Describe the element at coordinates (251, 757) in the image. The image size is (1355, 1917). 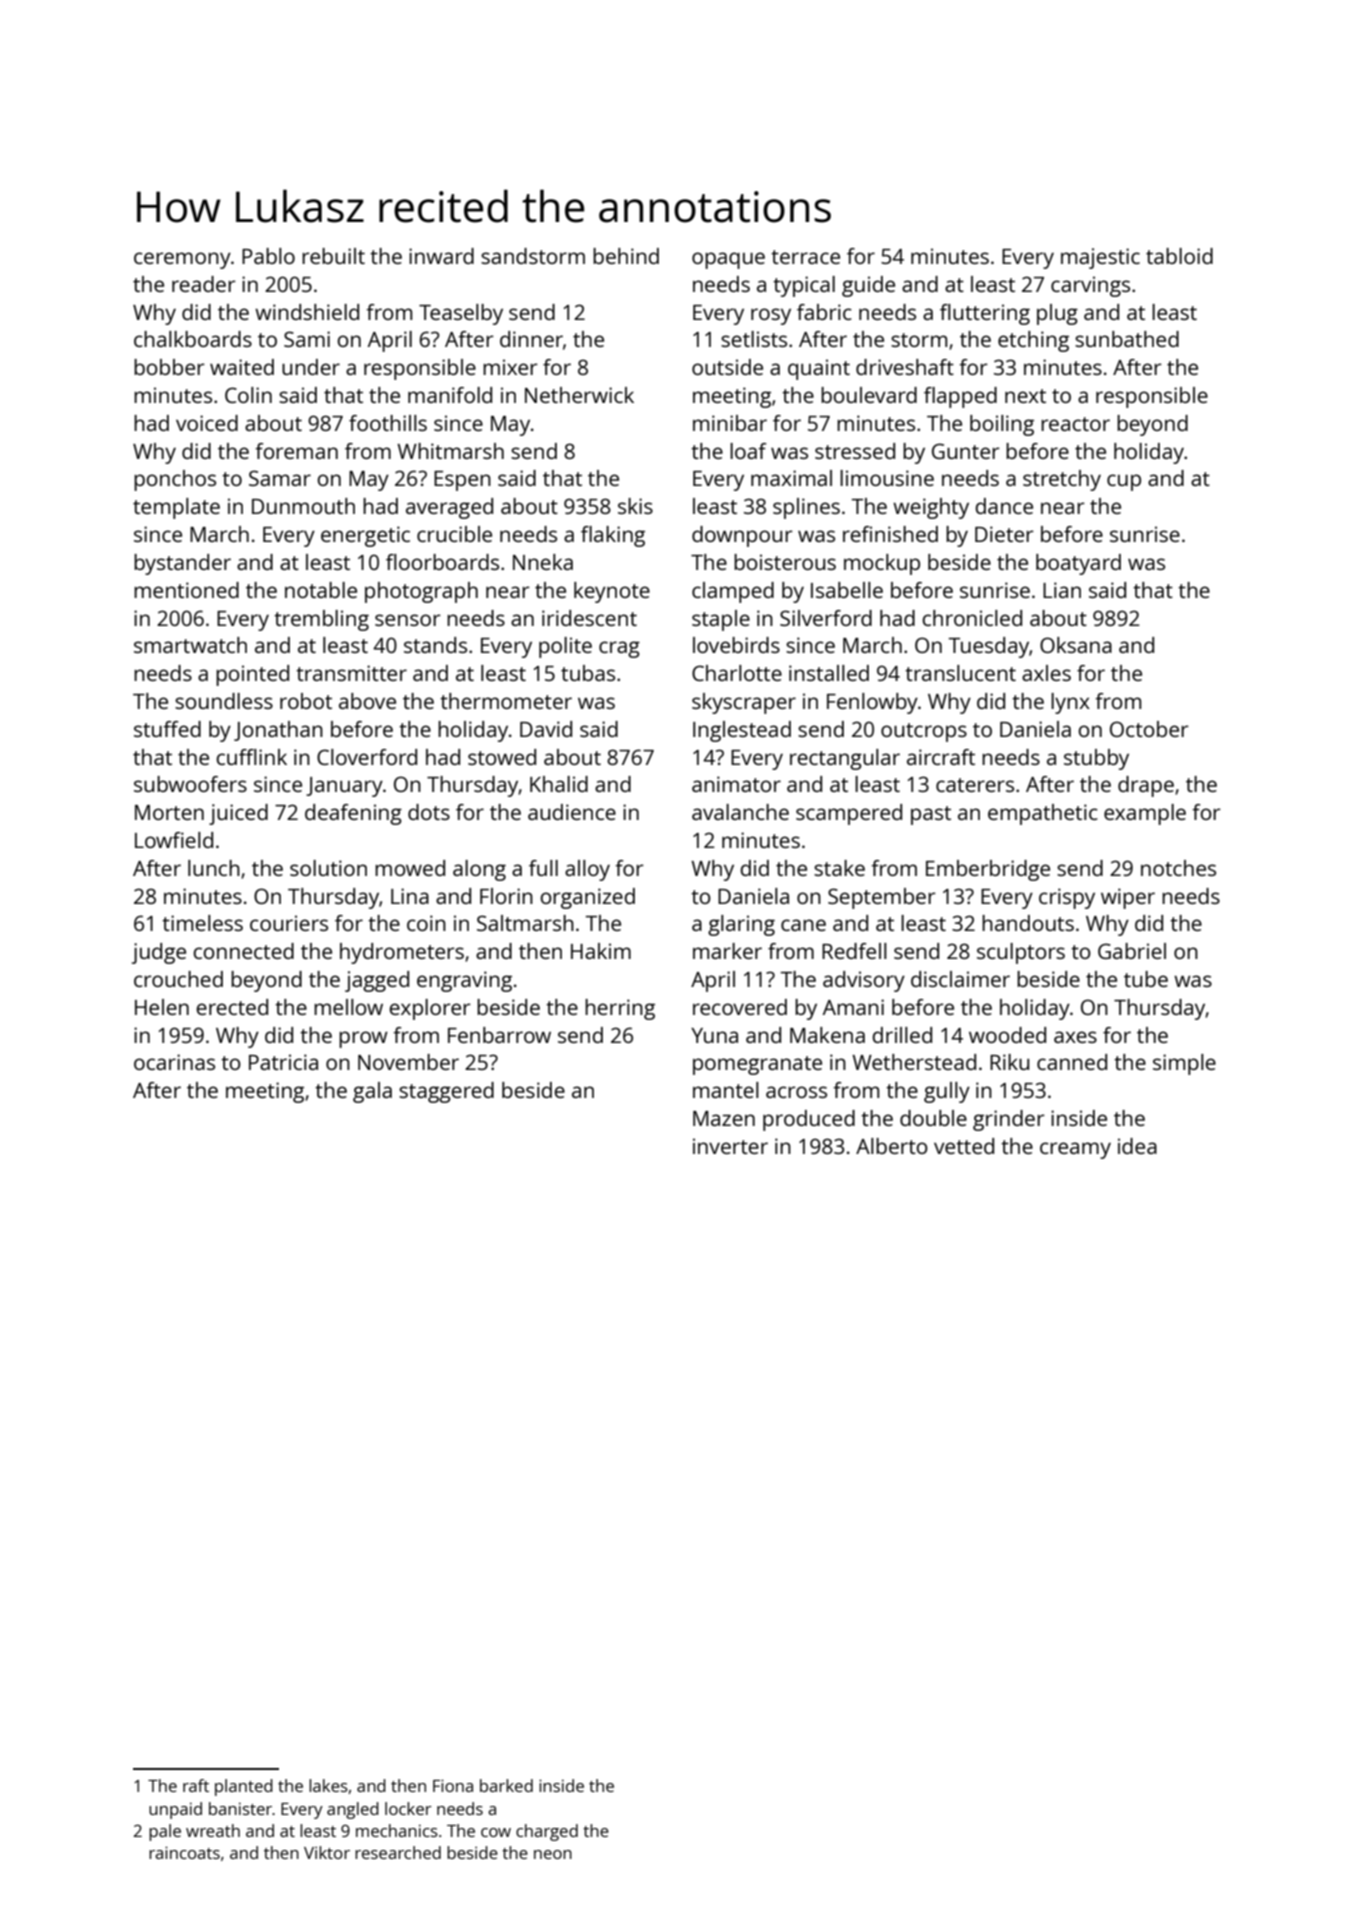
I see `cufflink` at that location.
